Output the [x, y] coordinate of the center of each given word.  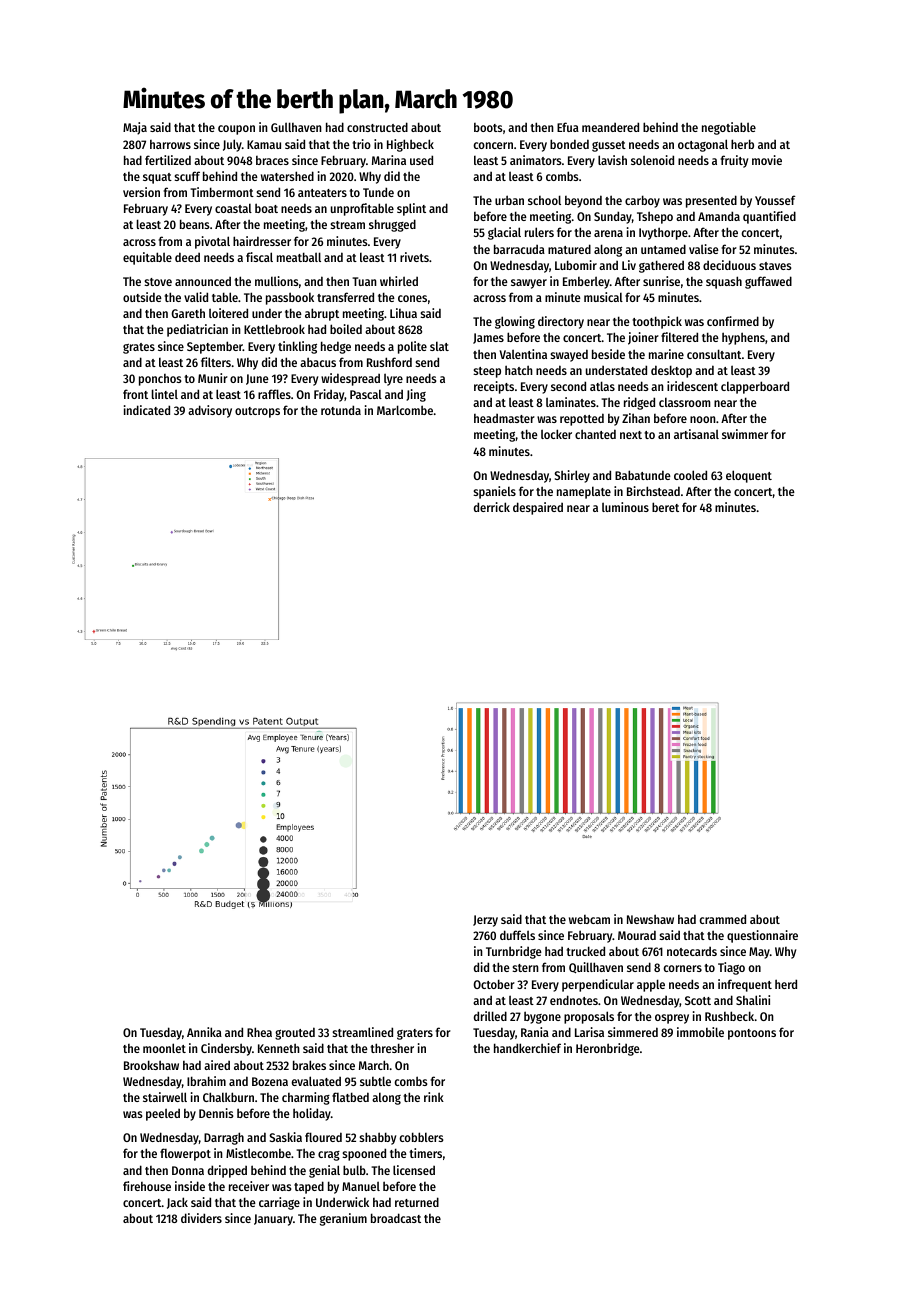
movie [767, 160]
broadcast [396, 1218]
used [421, 160]
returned [417, 1202]
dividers [201, 1218]
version [141, 192]
